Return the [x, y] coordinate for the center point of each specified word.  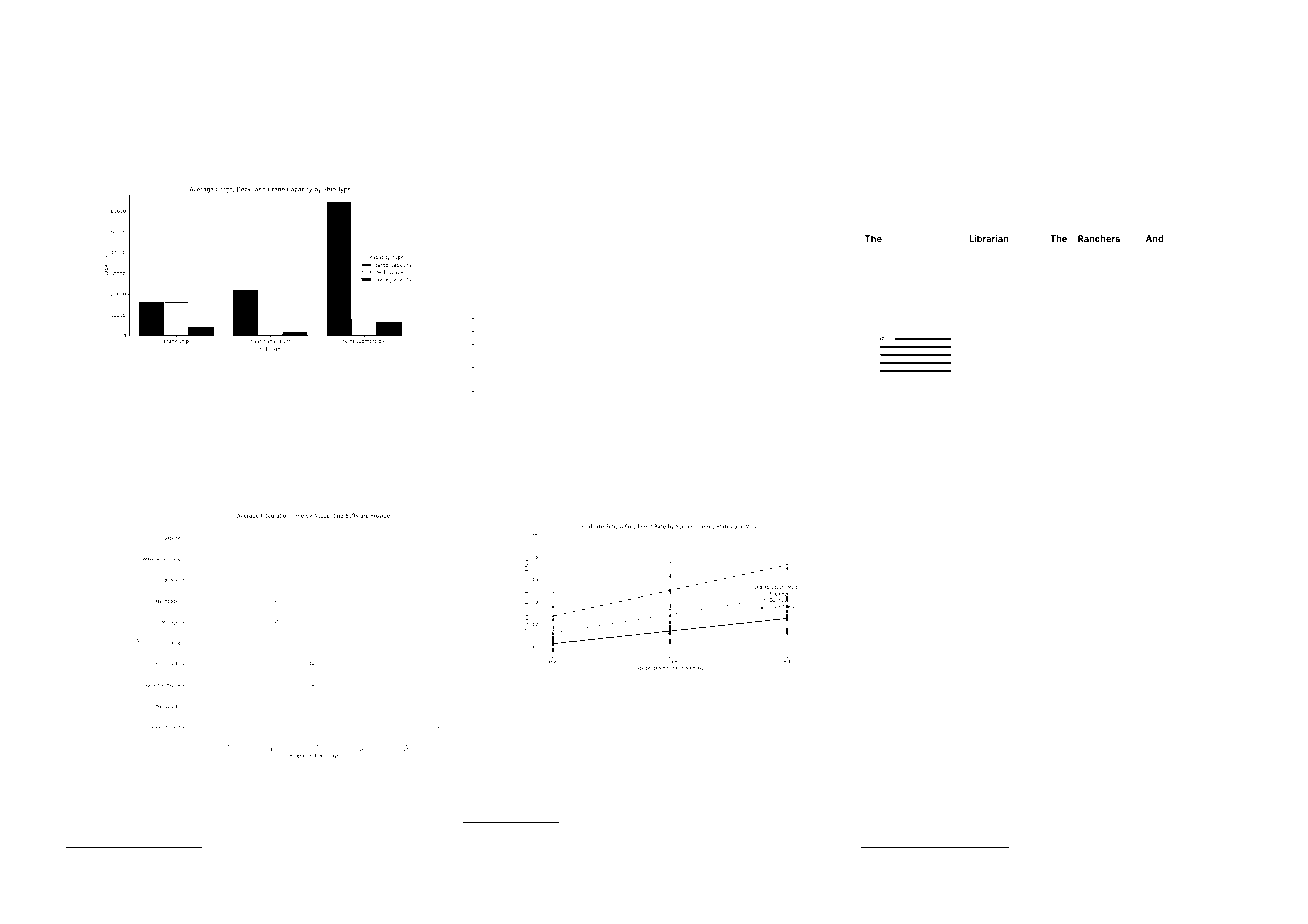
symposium [523, 91]
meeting [83, 147]
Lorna [776, 344]
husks [364, 404]
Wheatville [961, 855]
